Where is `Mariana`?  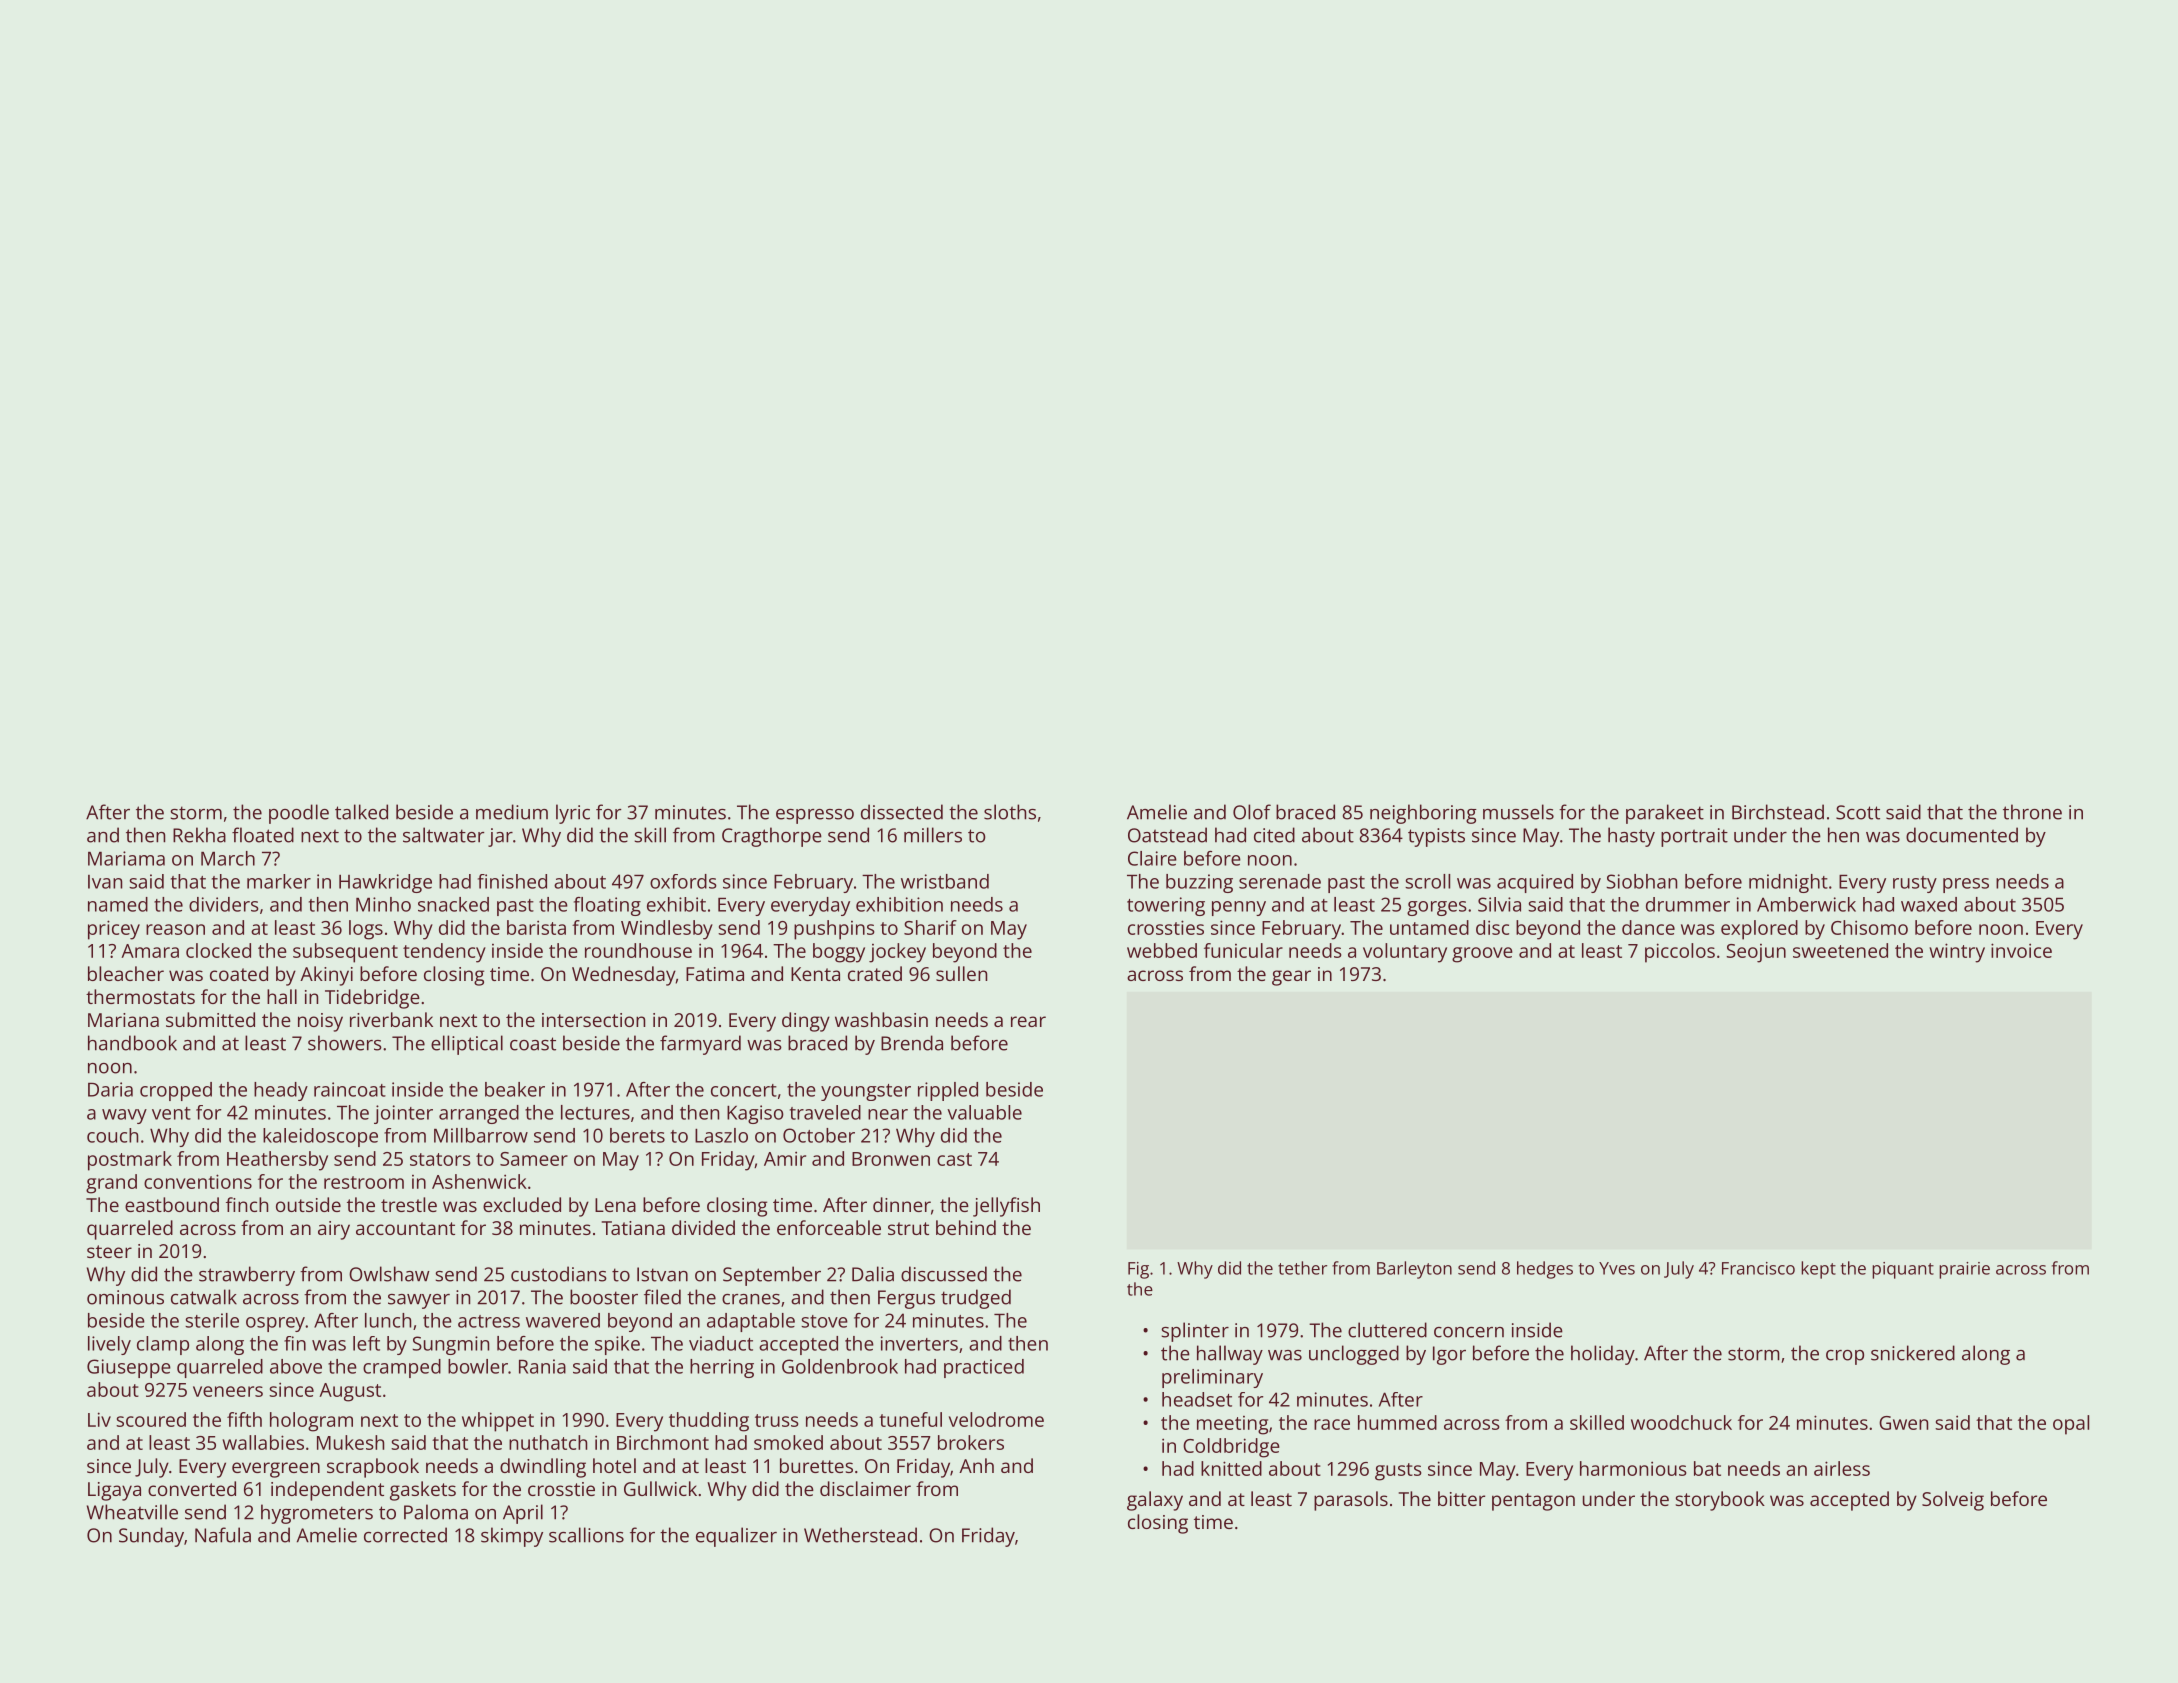
Mariana is located at coordinates (123, 1020).
